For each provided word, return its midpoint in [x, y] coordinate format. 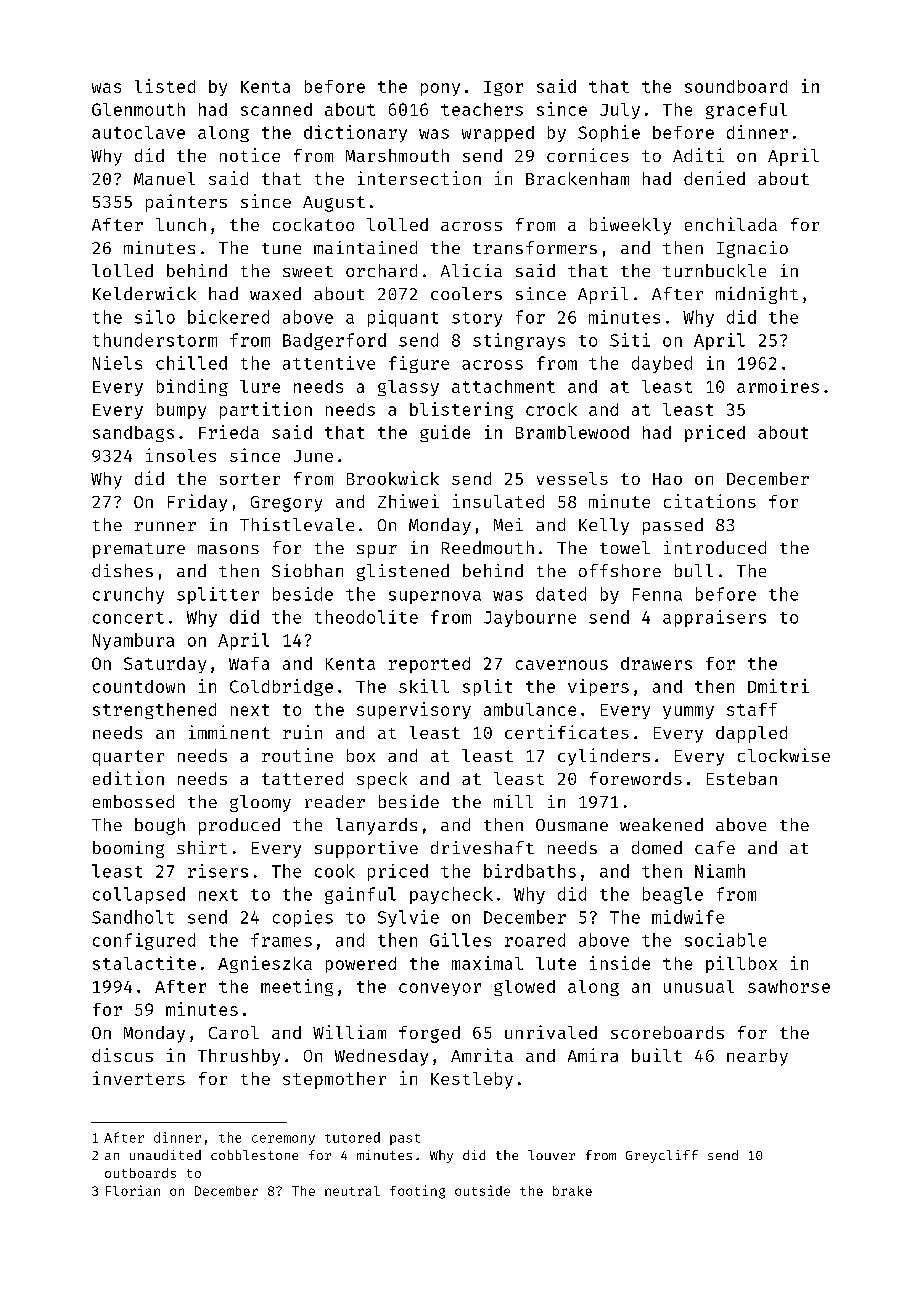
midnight [757, 295]
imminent [229, 732]
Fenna [657, 594]
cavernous [562, 665]
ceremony [283, 1140]
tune [281, 248]
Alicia [471, 270]
